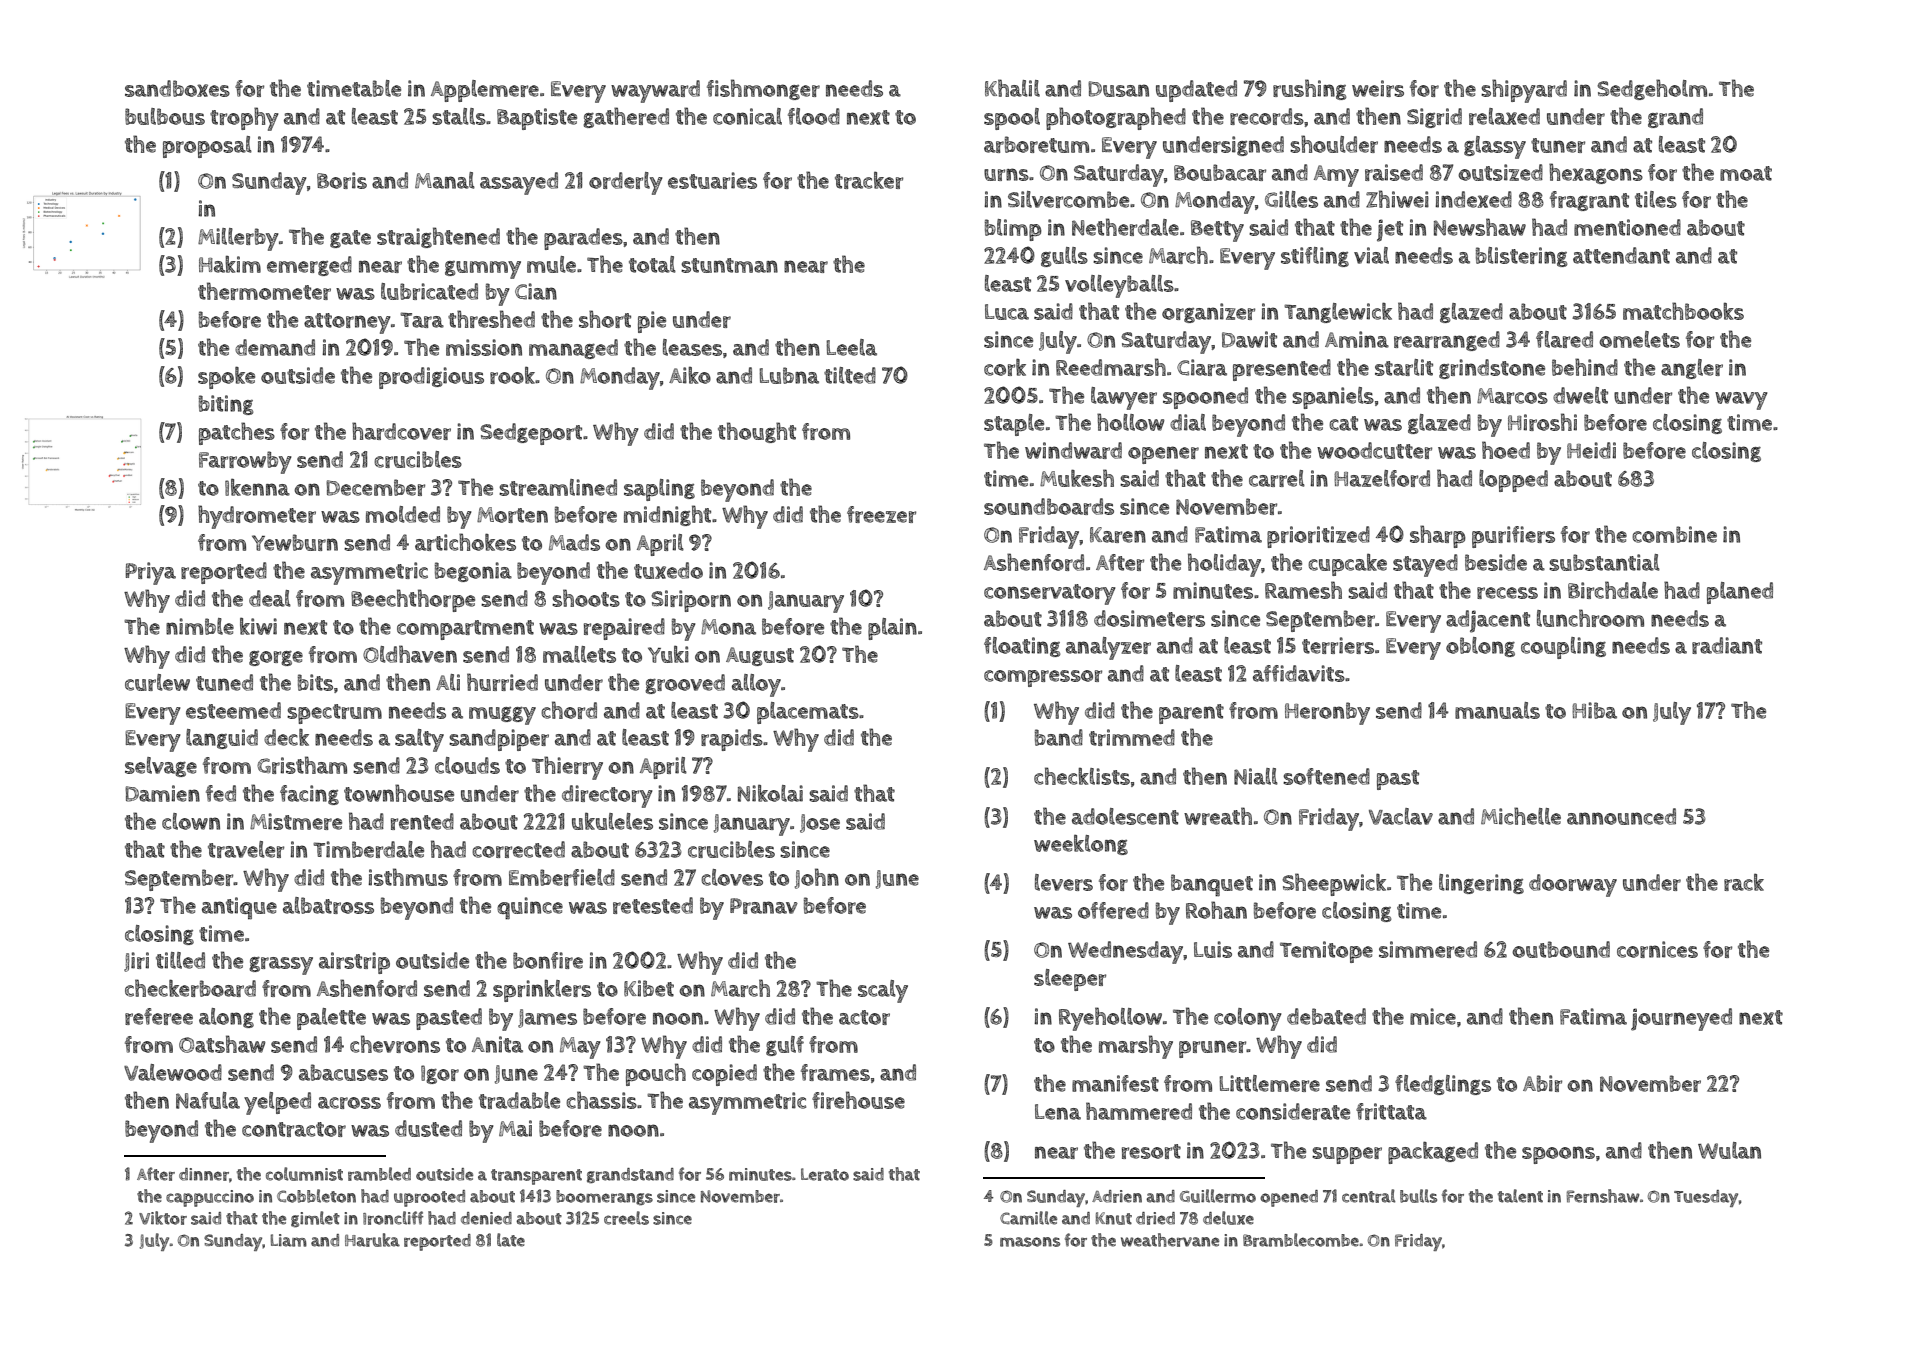 This image has height=1349, width=1908. What do you see at coordinates (789, 375) in the image?
I see `Lubna` at bounding box center [789, 375].
